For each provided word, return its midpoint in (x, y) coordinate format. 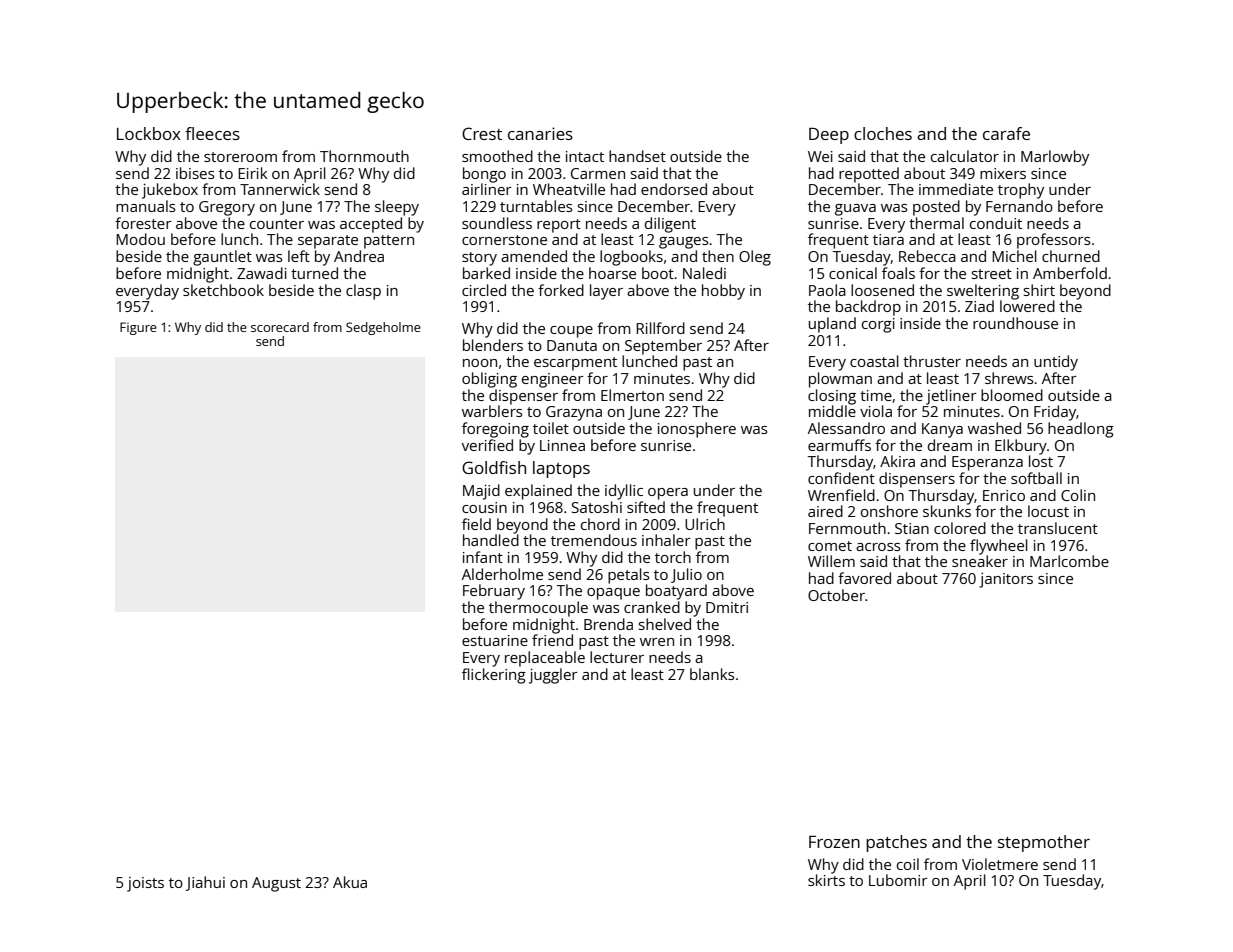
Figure (138, 328)
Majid (481, 492)
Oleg (755, 258)
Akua (350, 882)
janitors (1006, 580)
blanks (712, 674)
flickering (494, 676)
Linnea (562, 445)
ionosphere (697, 430)
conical (853, 273)
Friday (1055, 413)
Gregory (227, 208)
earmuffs (839, 445)
